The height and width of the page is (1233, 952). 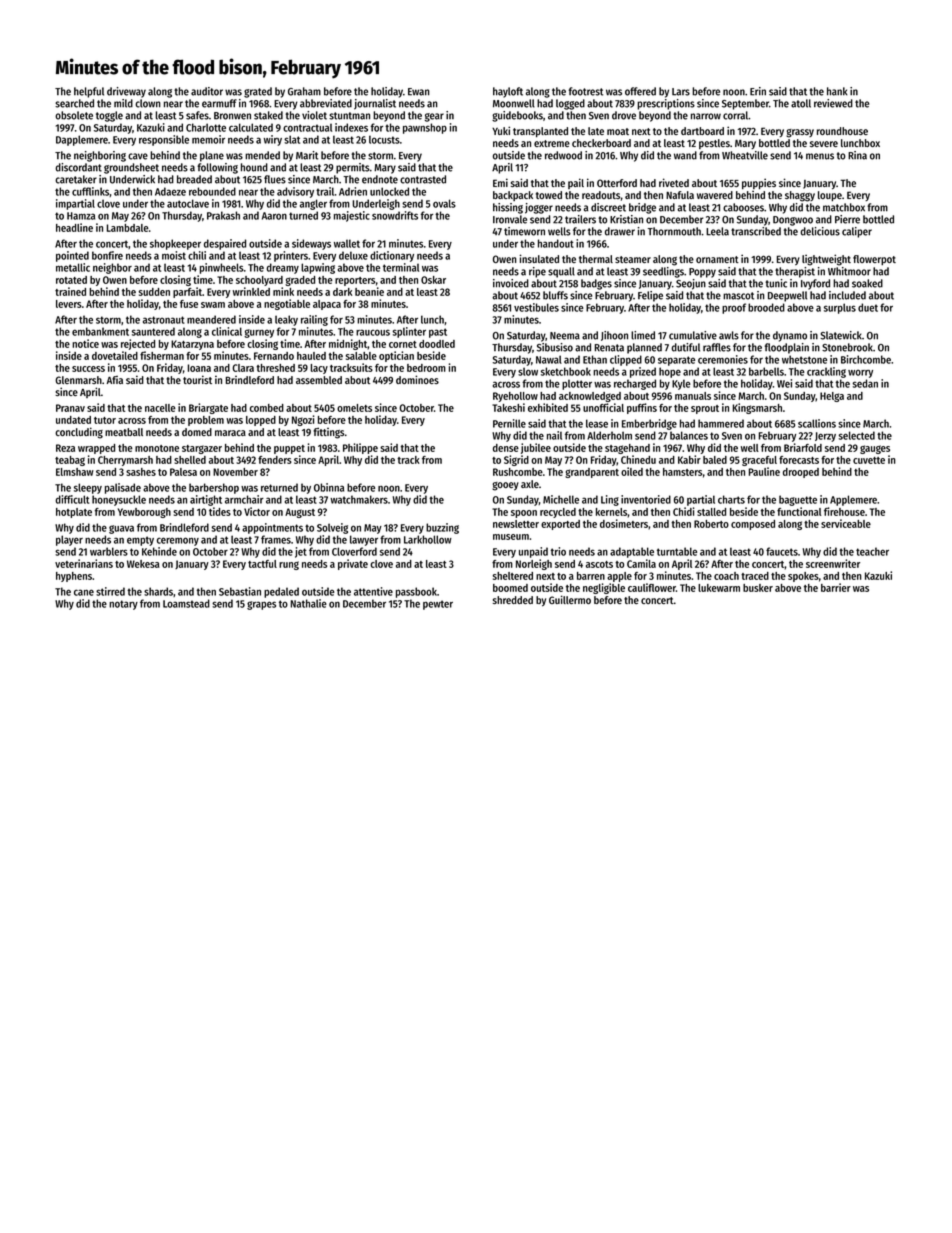 I want to click on Aaron, so click(x=274, y=216).
